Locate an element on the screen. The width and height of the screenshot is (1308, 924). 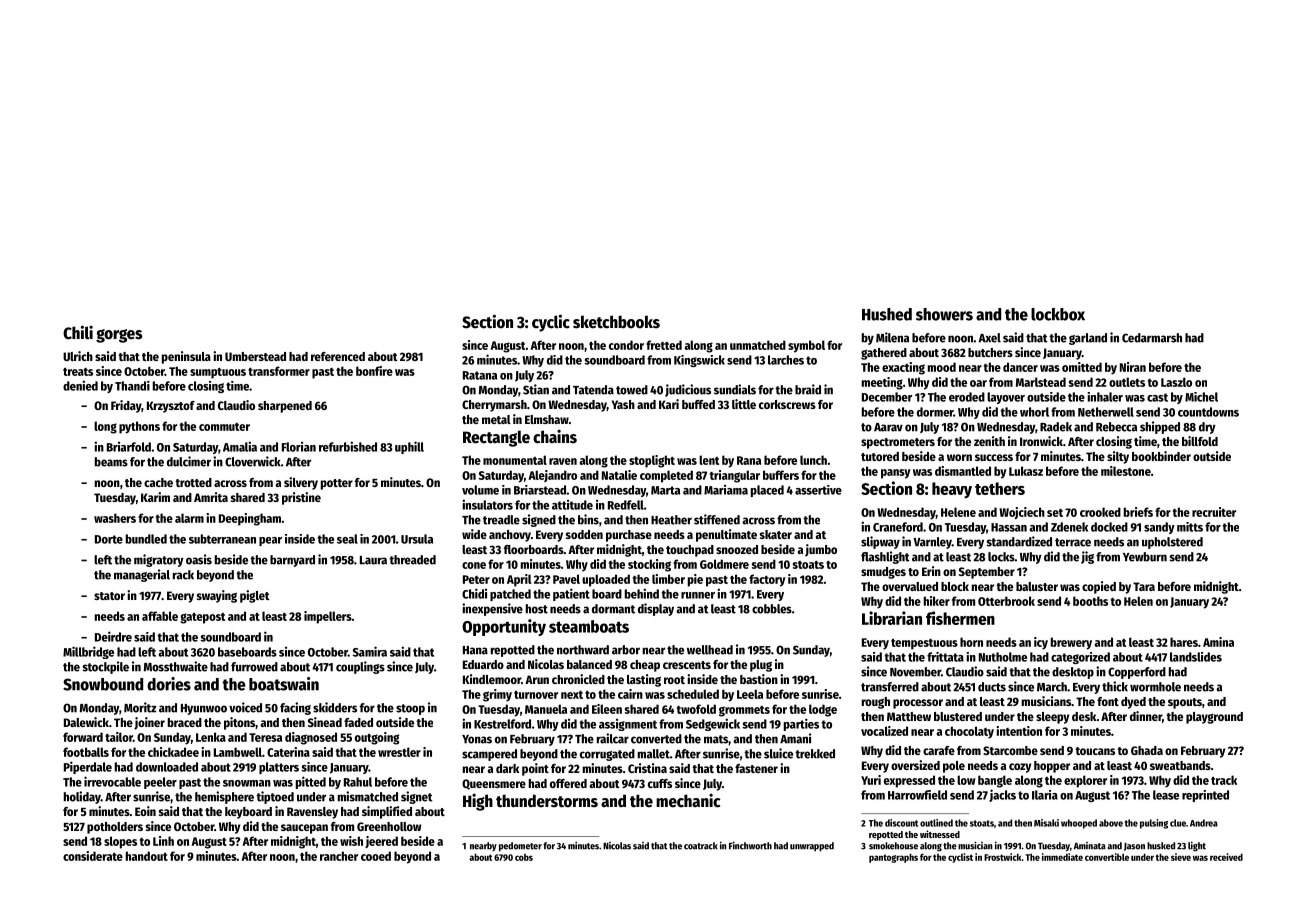
cone is located at coordinates (474, 565).
